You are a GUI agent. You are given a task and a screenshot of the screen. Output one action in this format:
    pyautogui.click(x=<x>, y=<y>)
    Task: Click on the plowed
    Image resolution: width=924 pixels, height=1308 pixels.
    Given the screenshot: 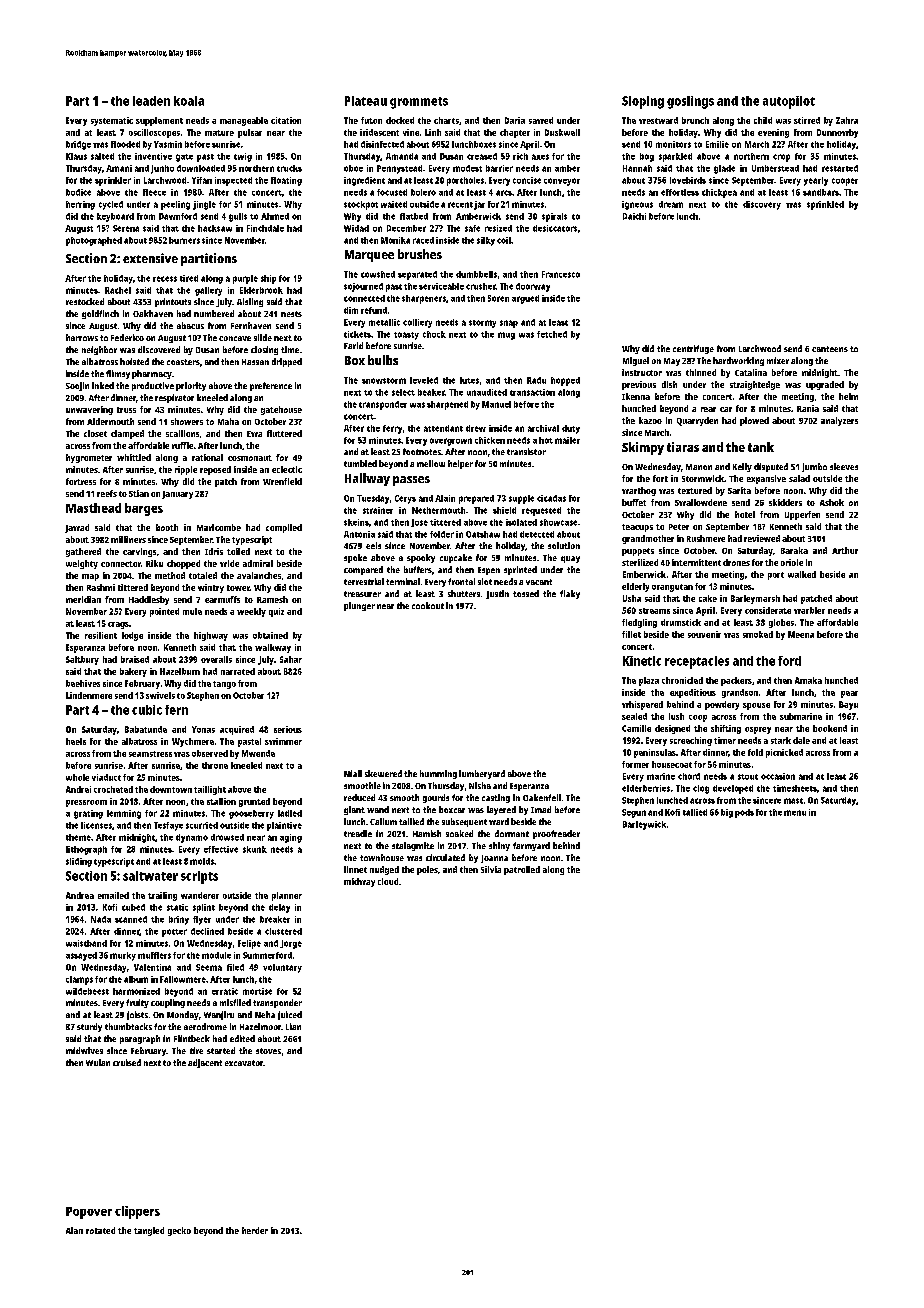 What is the action you would take?
    pyautogui.click(x=754, y=421)
